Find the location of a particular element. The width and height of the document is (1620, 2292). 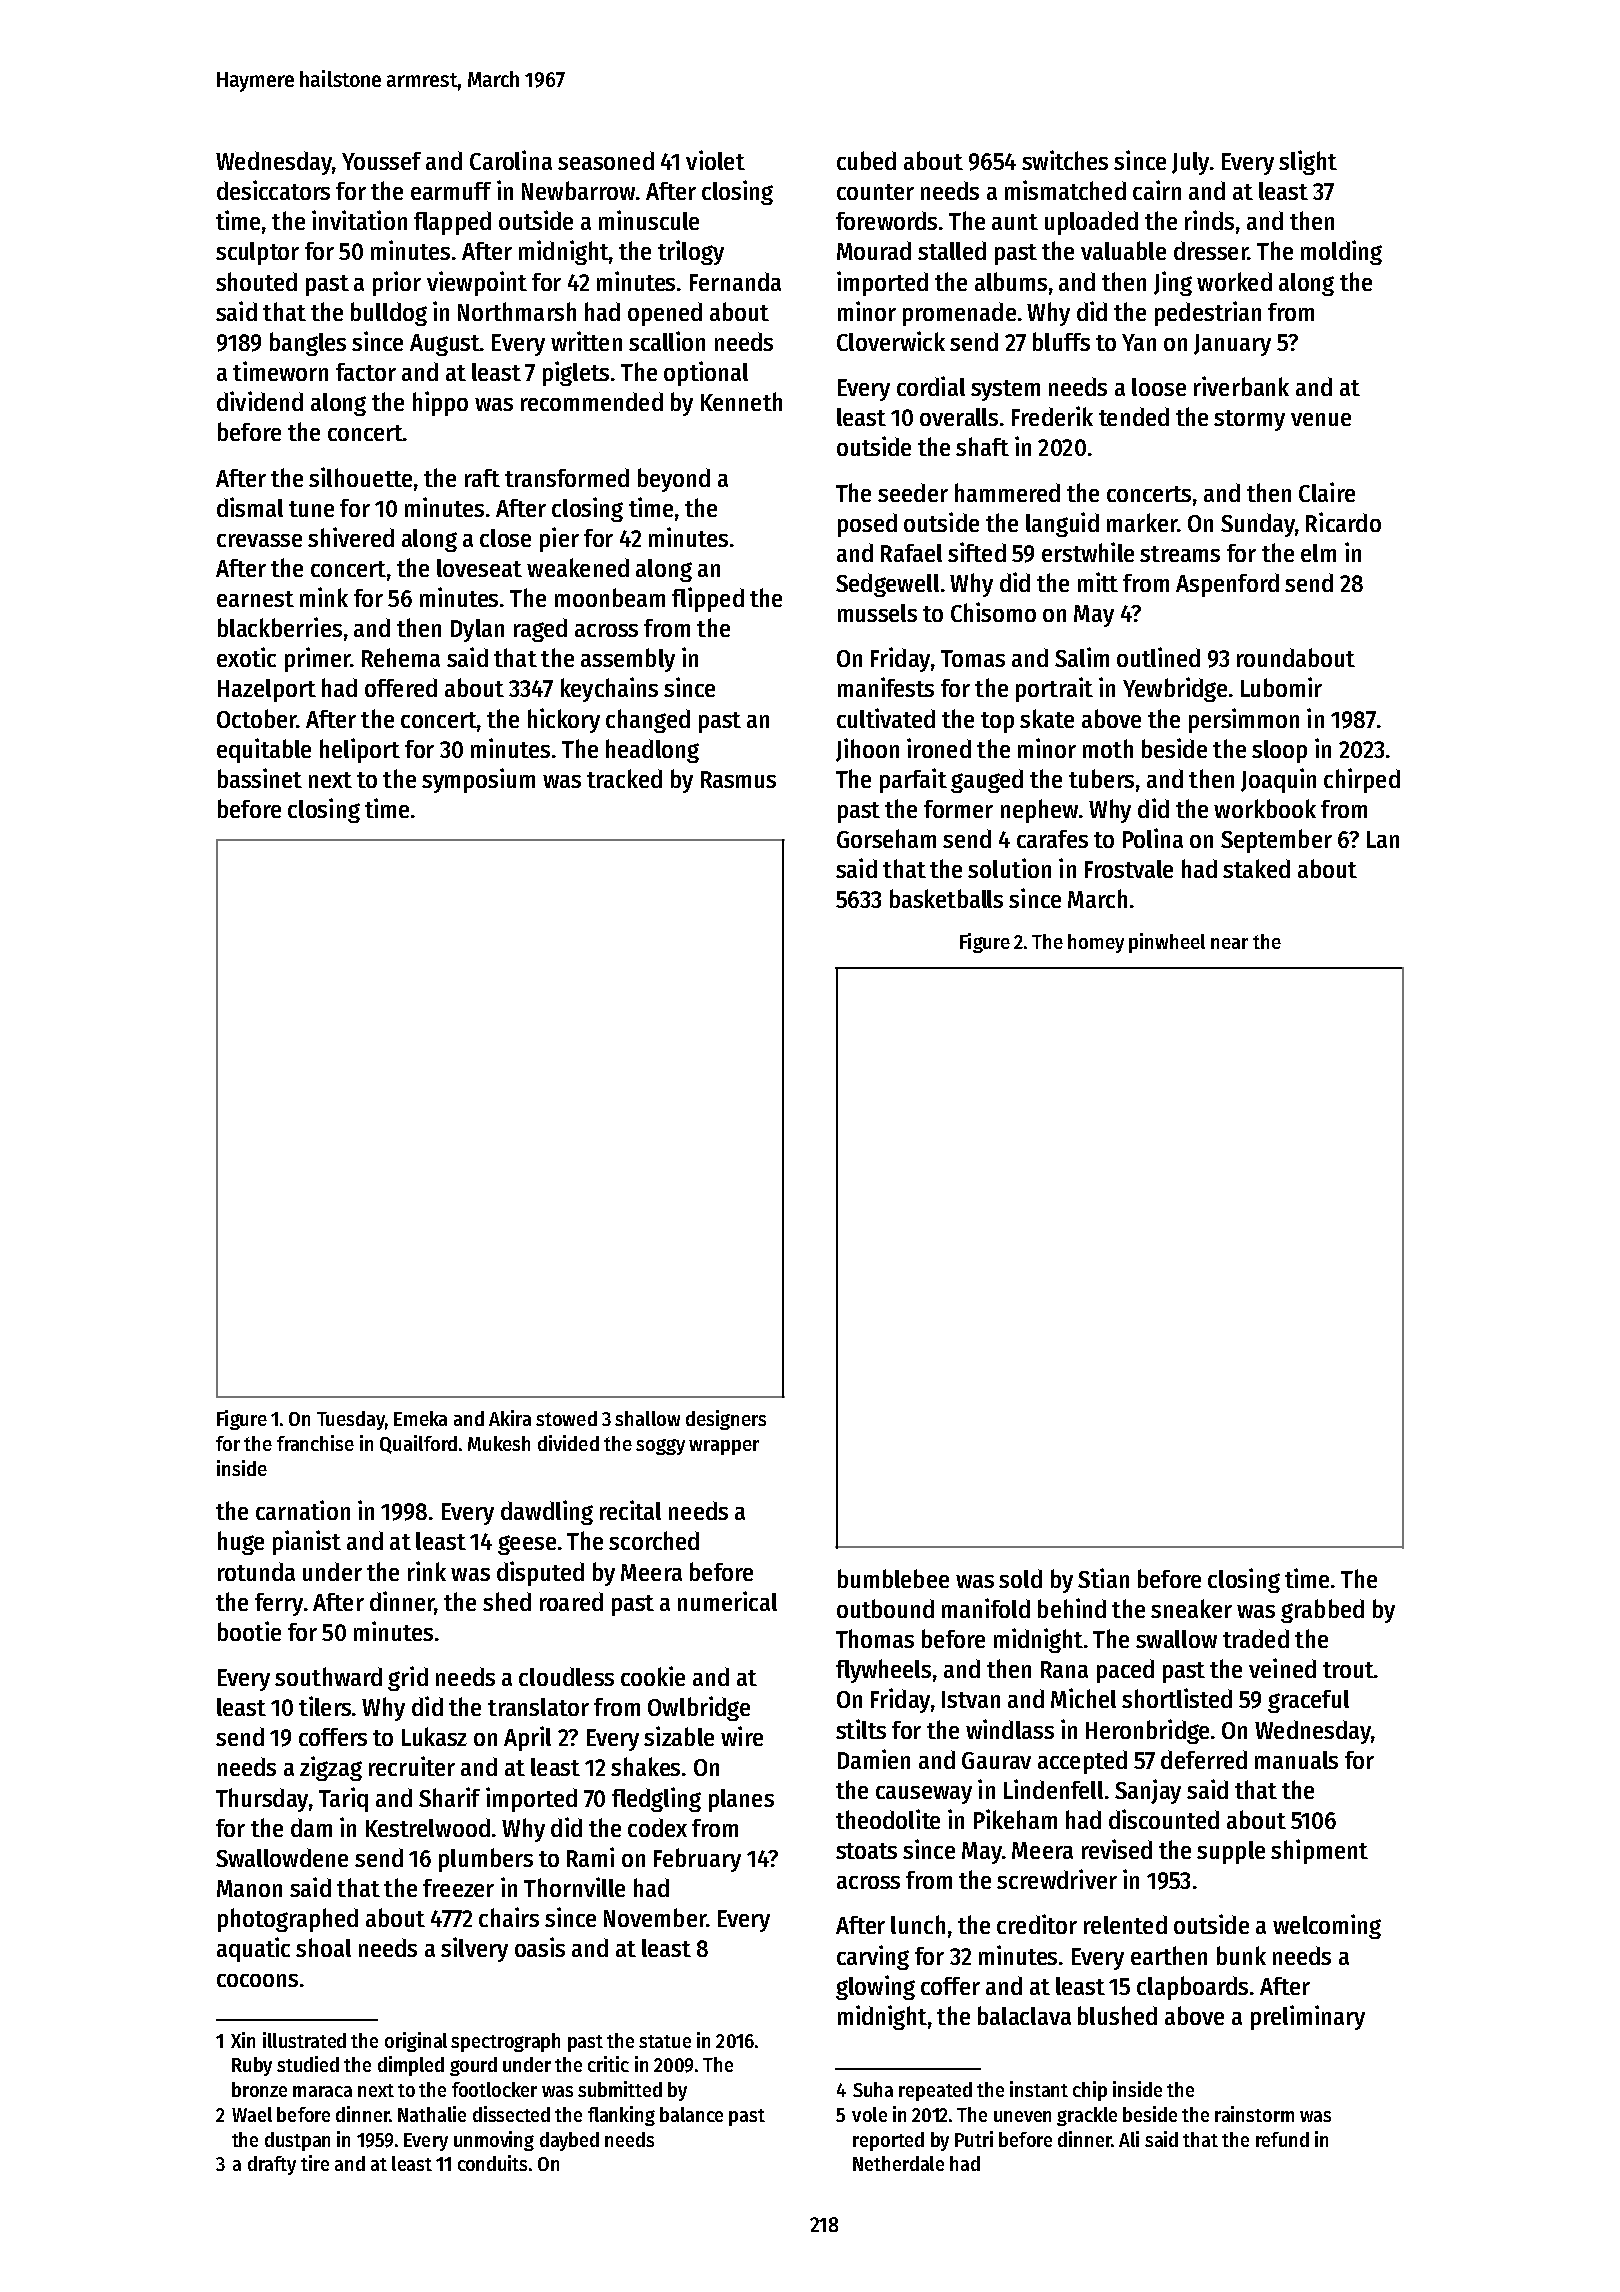

shallow is located at coordinates (647, 1418).
